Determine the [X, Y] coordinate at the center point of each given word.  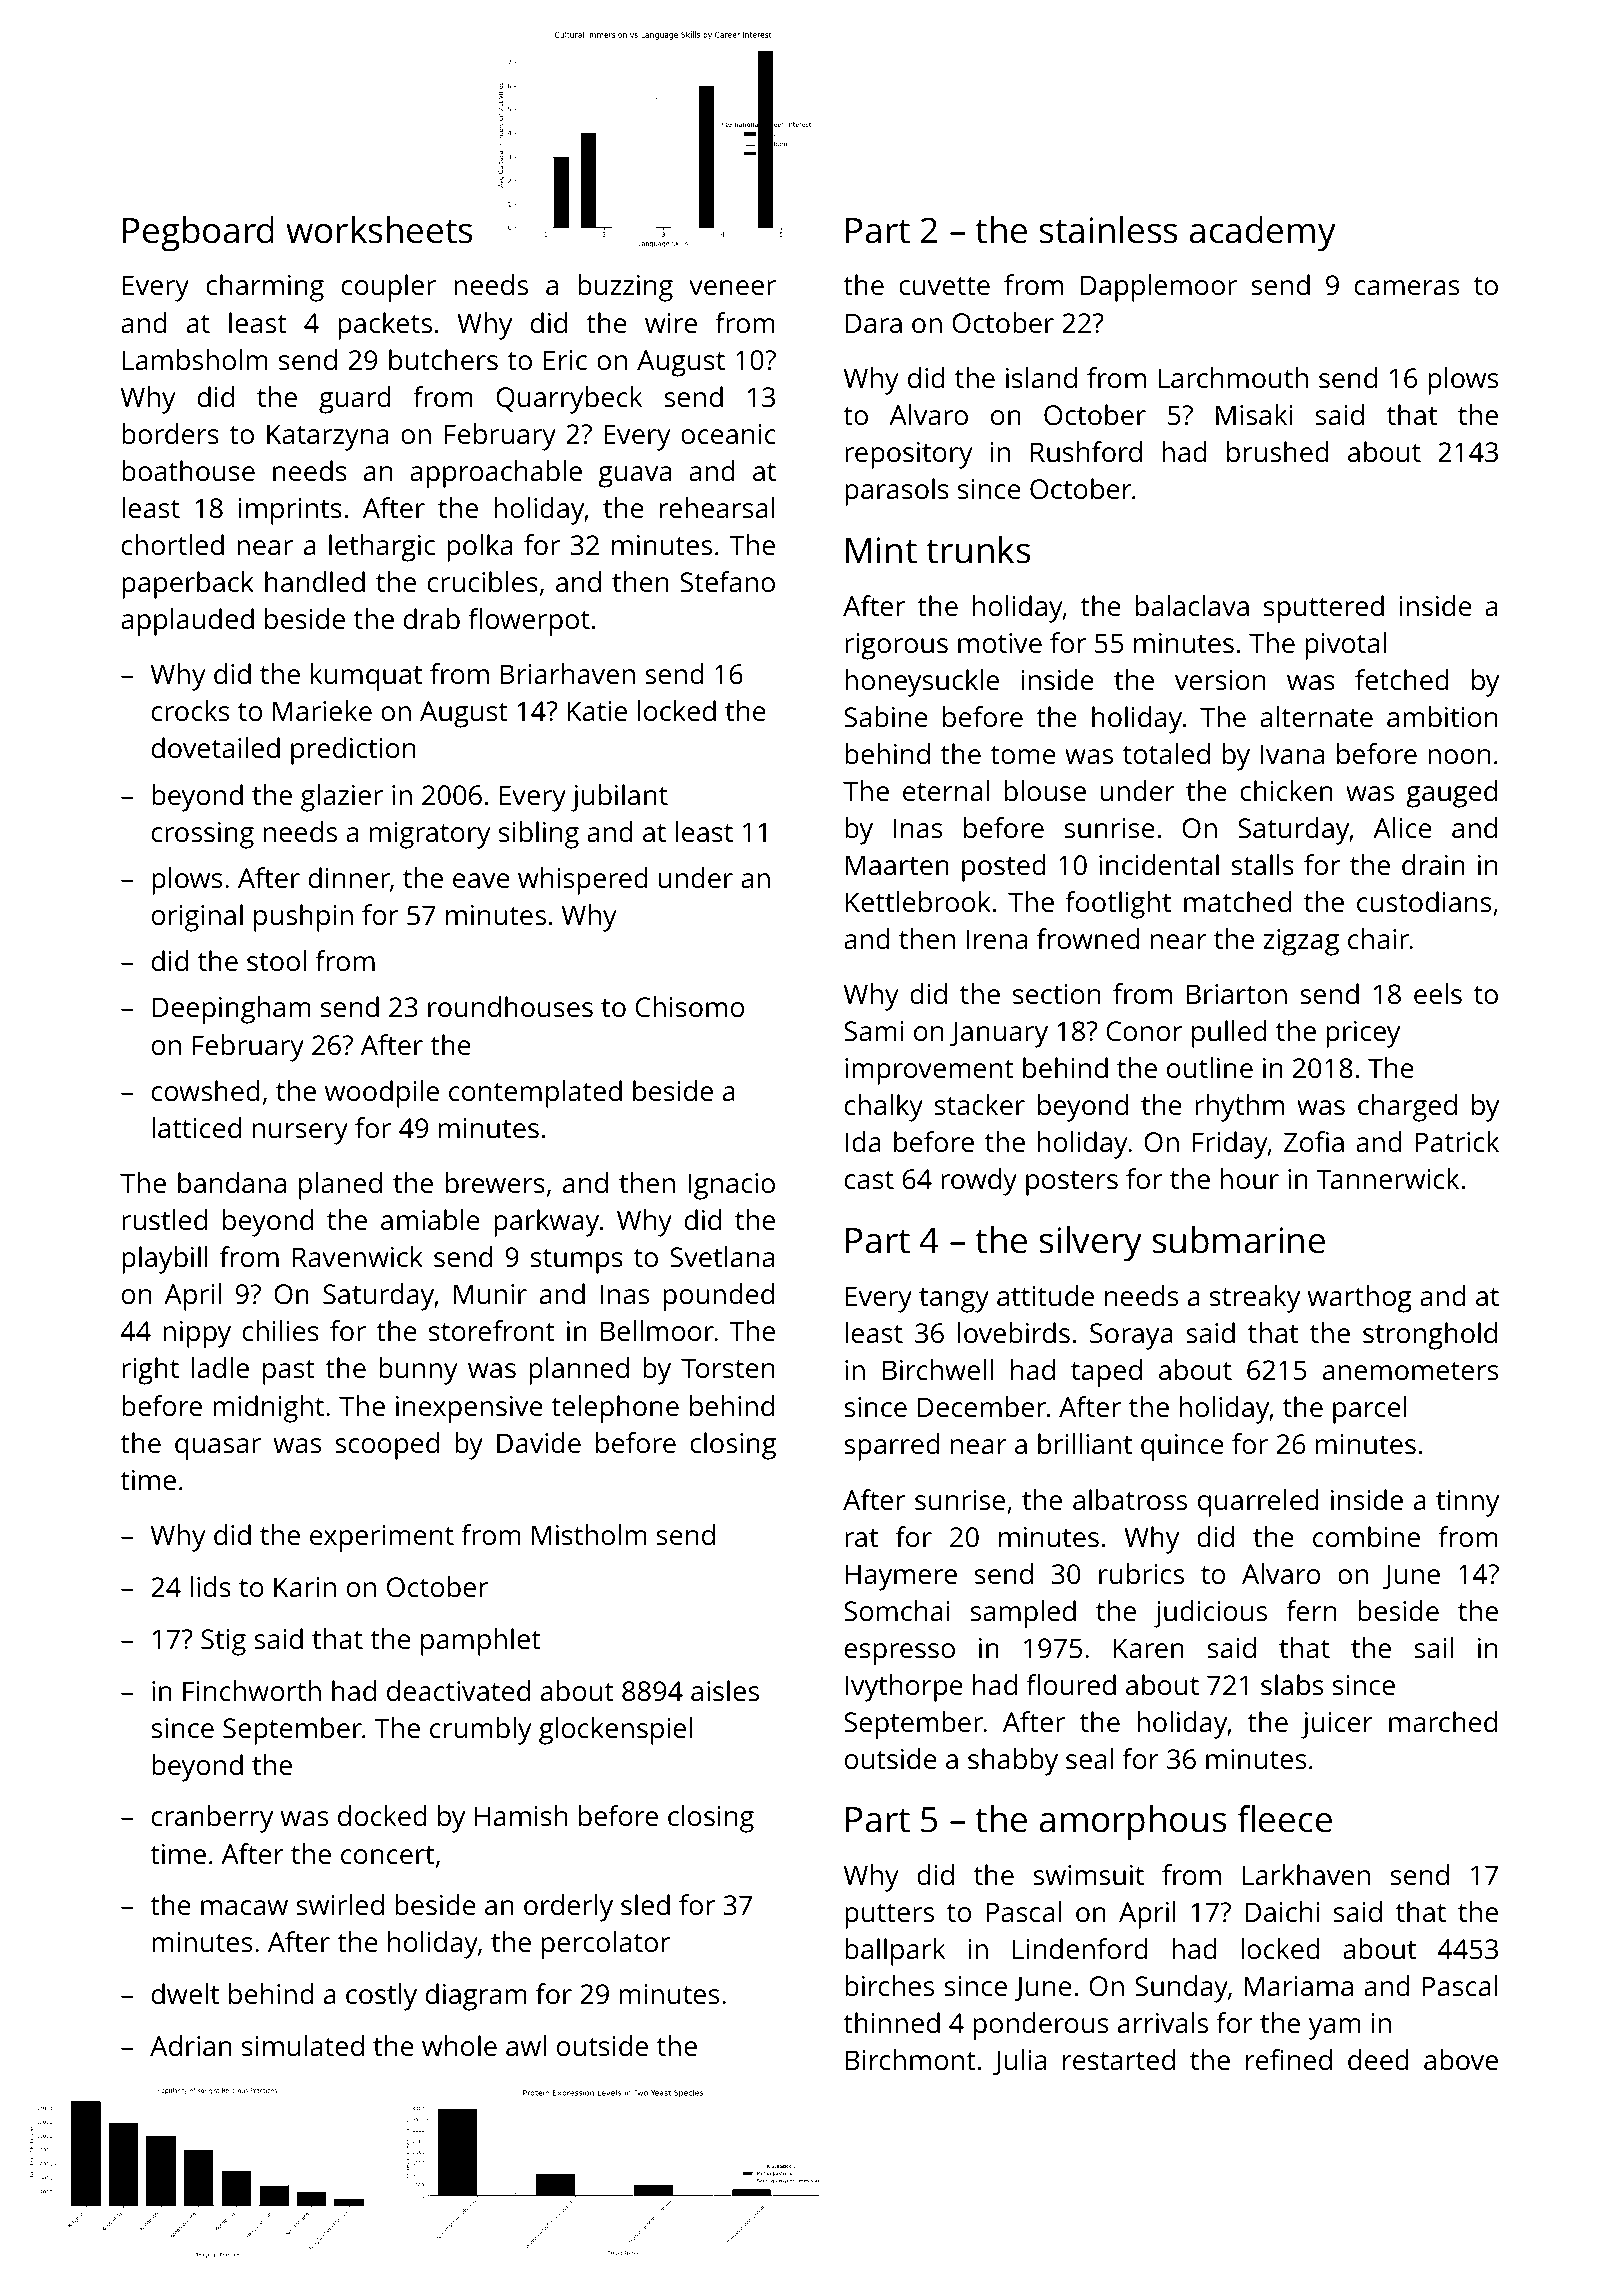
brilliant [1085, 1443]
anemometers [1410, 1371]
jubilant [619, 798]
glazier [342, 798]
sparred [892, 1447]
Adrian [191, 2045]
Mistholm [589, 1535]
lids [210, 1587]
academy [1262, 234]
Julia [1019, 2062]
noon [1459, 756]
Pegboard [198, 234]
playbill [165, 1260]
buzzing [625, 288]
